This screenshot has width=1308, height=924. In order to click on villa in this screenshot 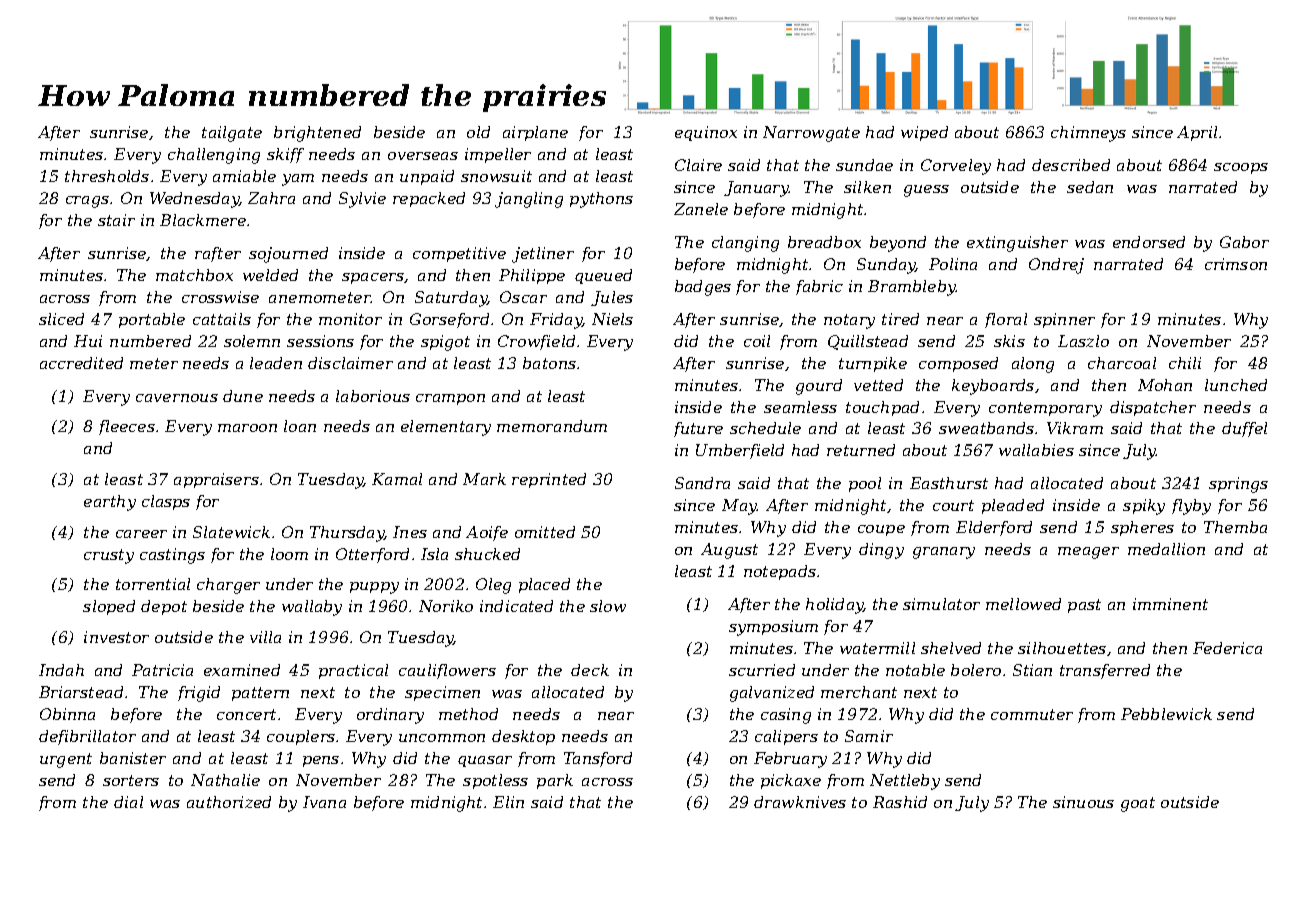, I will do `click(265, 637)`.
